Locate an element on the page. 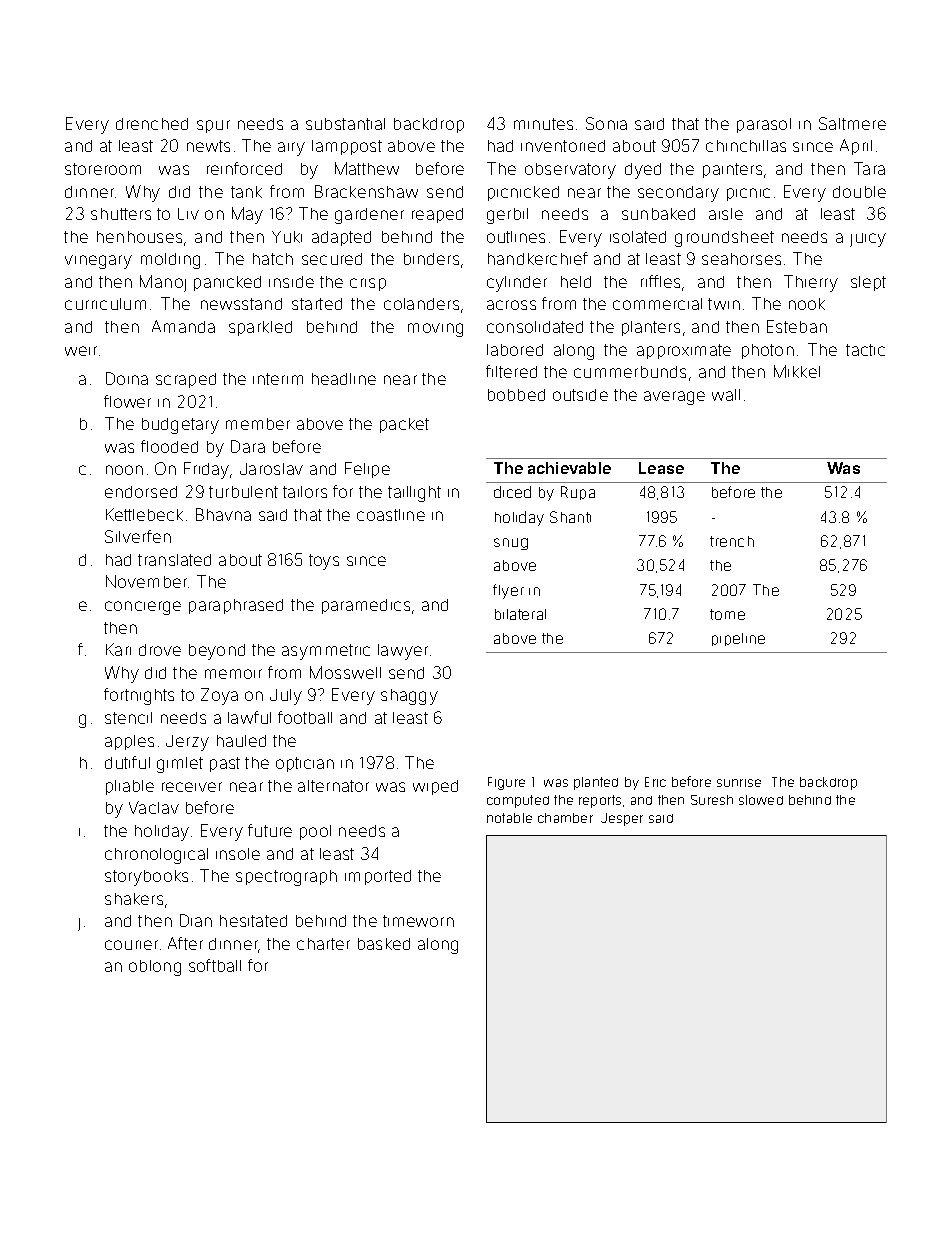 Image resolution: width=952 pixels, height=1233 pixels. Tara is located at coordinates (869, 168).
